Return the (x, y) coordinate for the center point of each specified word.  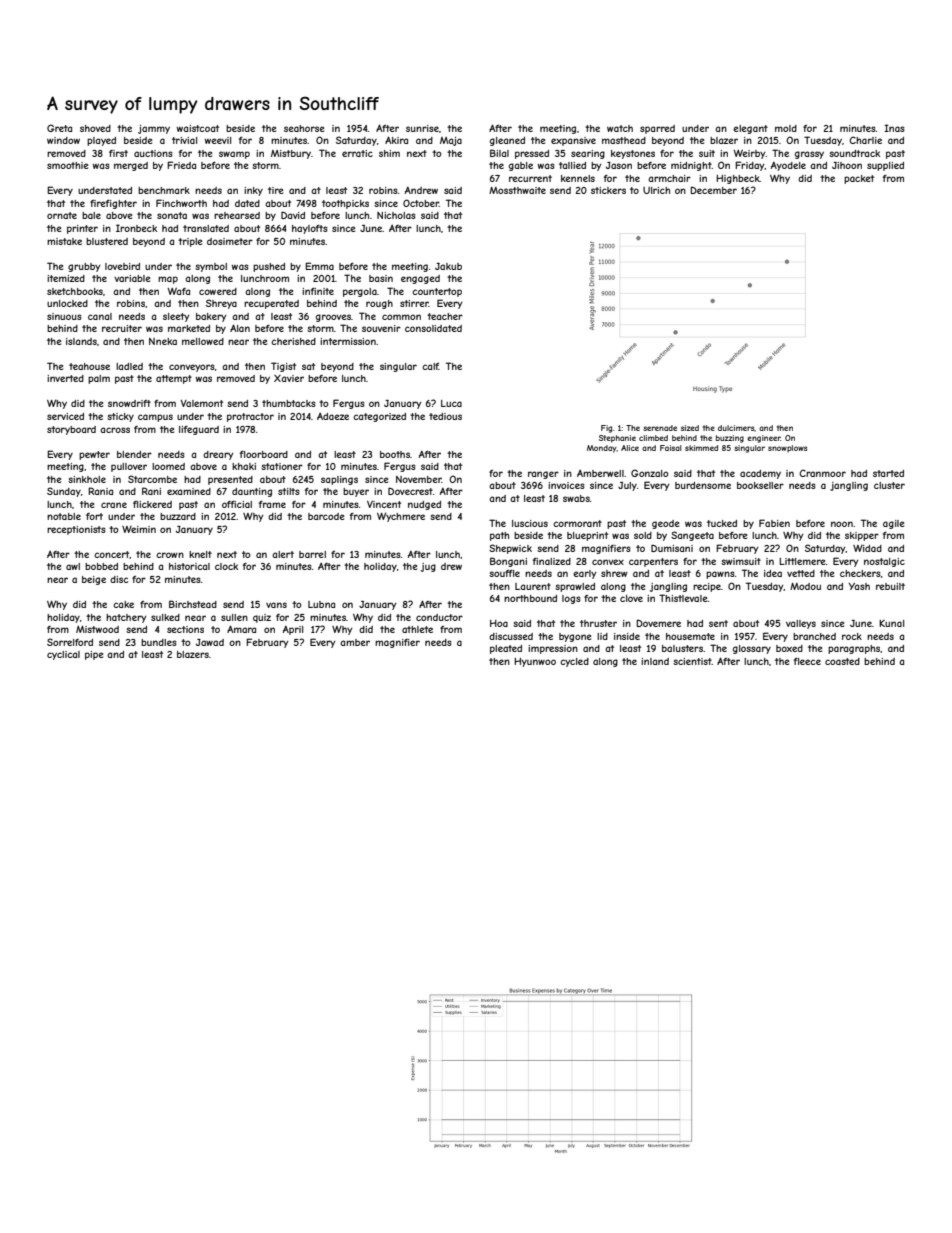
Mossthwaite (517, 190)
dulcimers (736, 428)
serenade (660, 428)
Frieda (181, 165)
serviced (65, 416)
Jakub (448, 266)
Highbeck (738, 179)
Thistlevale (683, 598)
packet (859, 179)
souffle (504, 573)
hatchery (126, 618)
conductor (439, 617)
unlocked (67, 303)
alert (283, 554)
